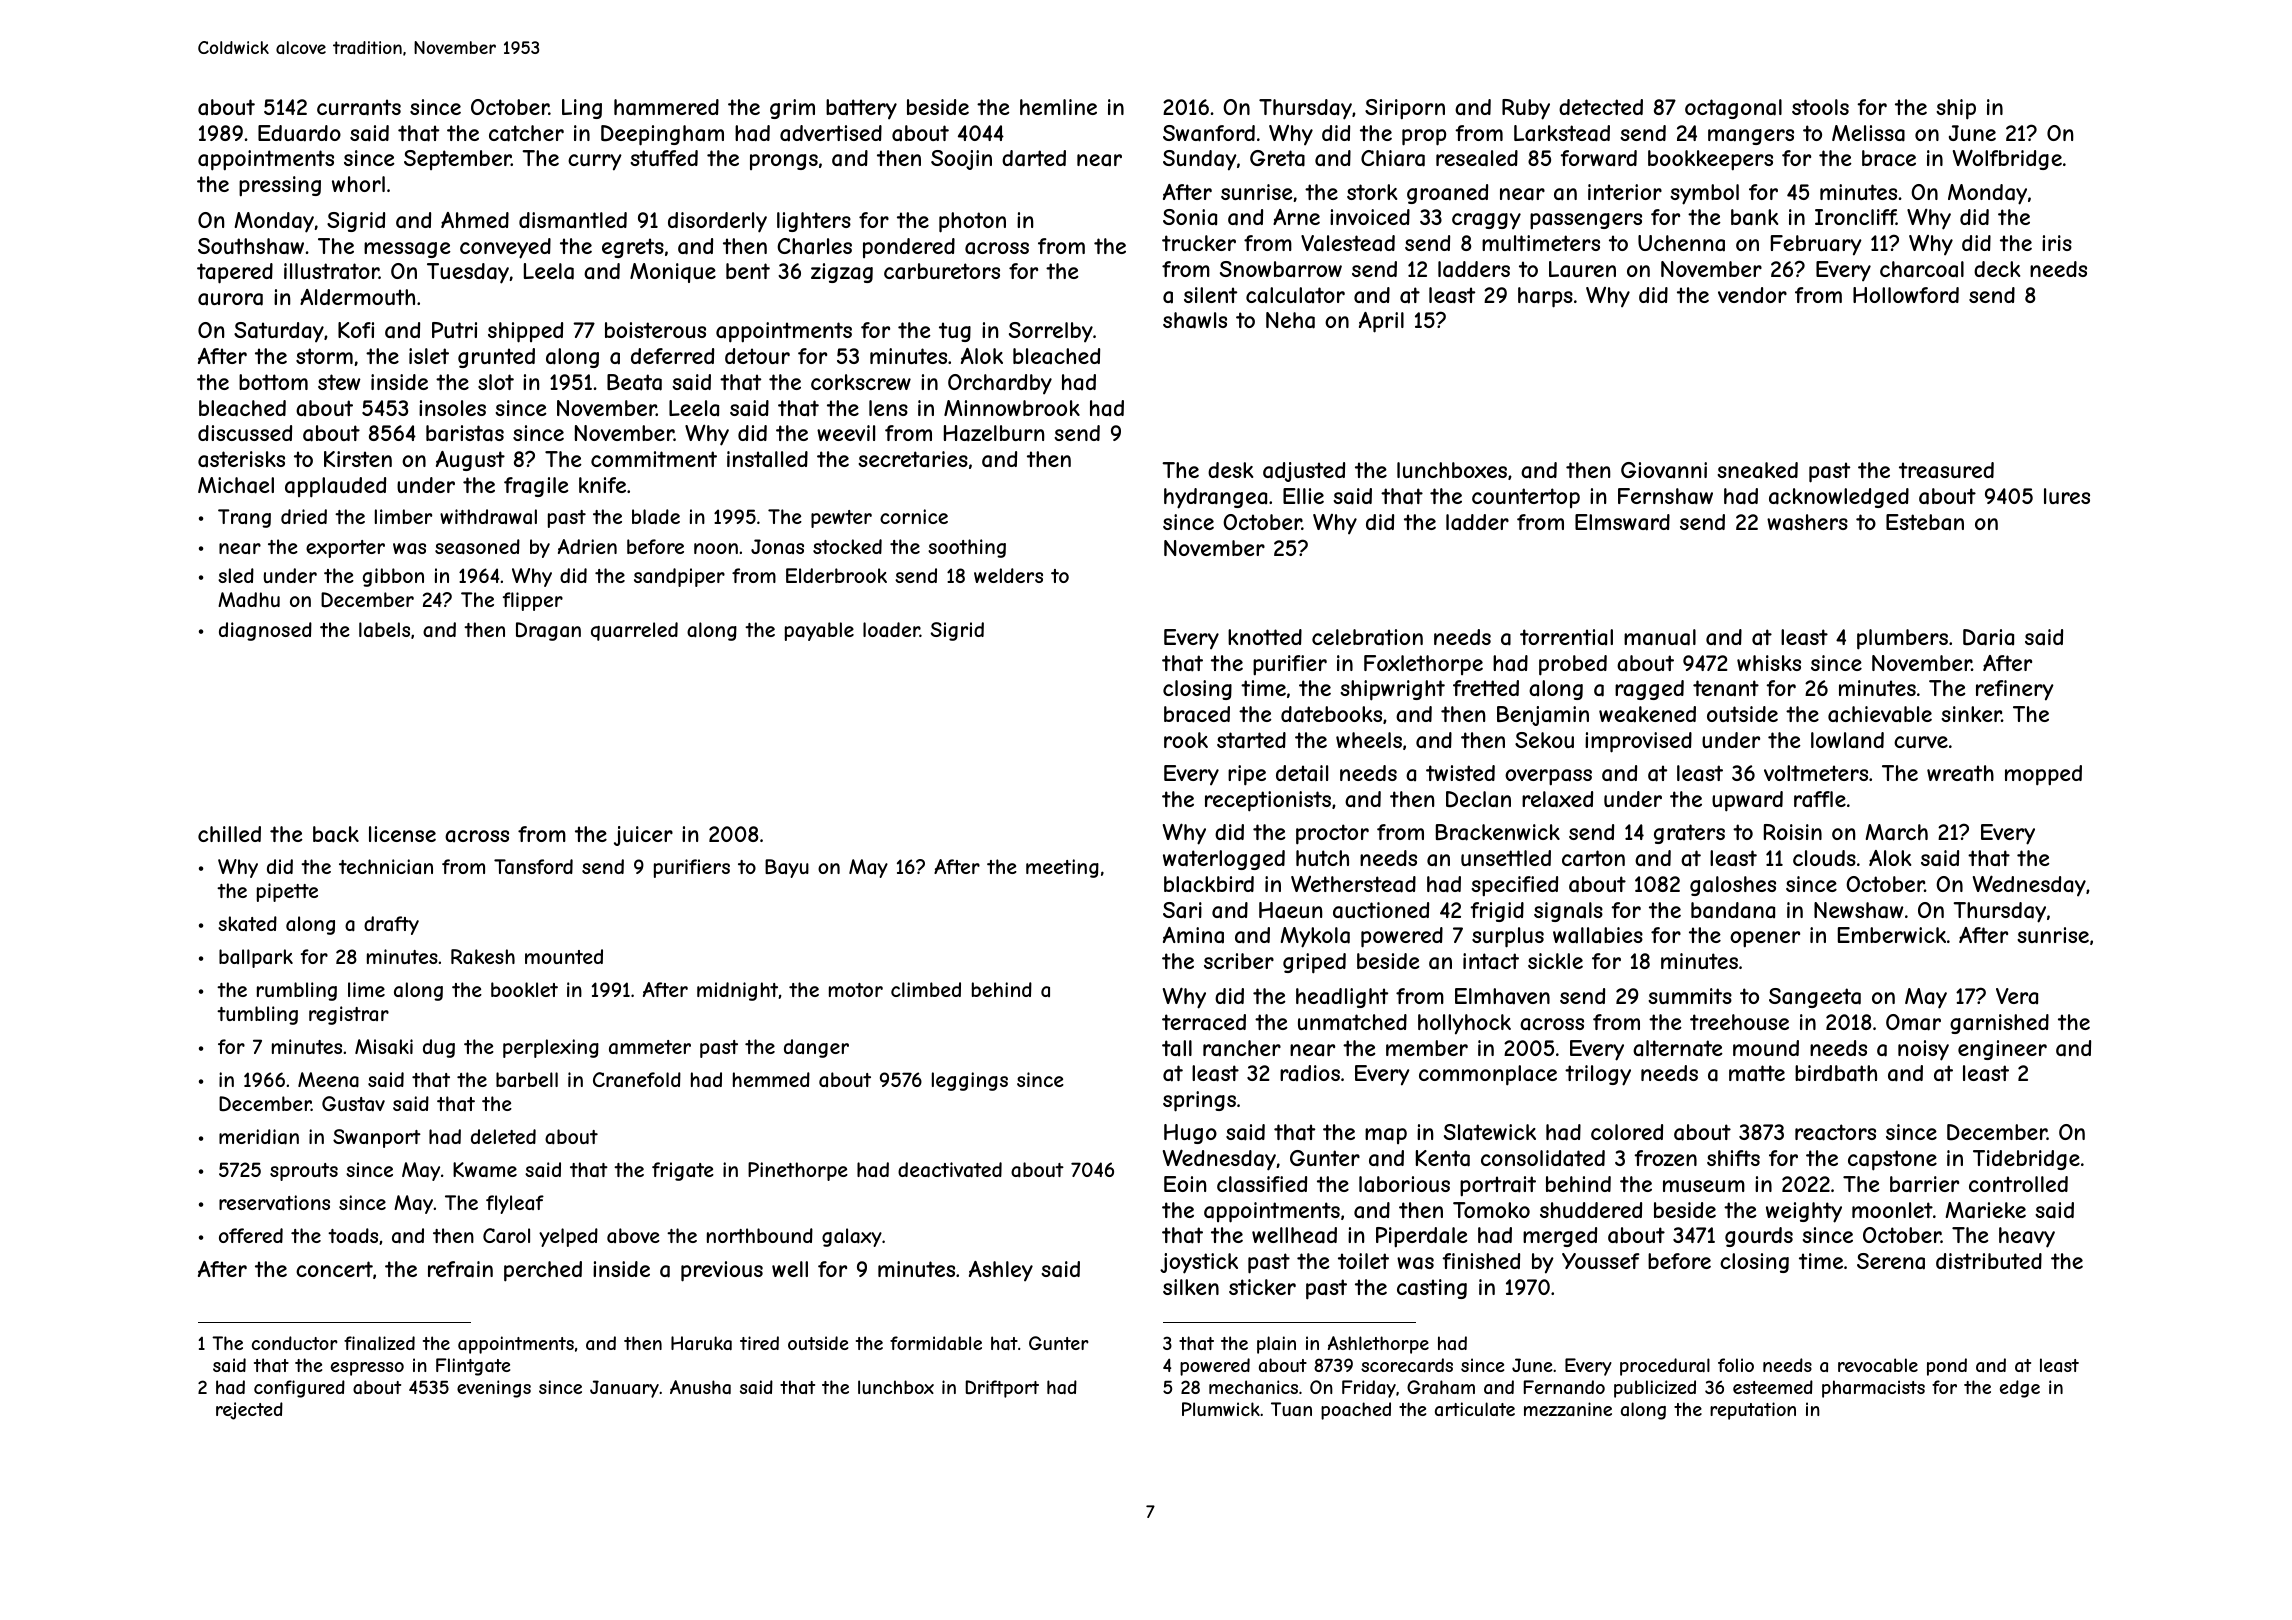 This screenshot has width=2292, height=1620. I want to click on blade, so click(656, 516).
